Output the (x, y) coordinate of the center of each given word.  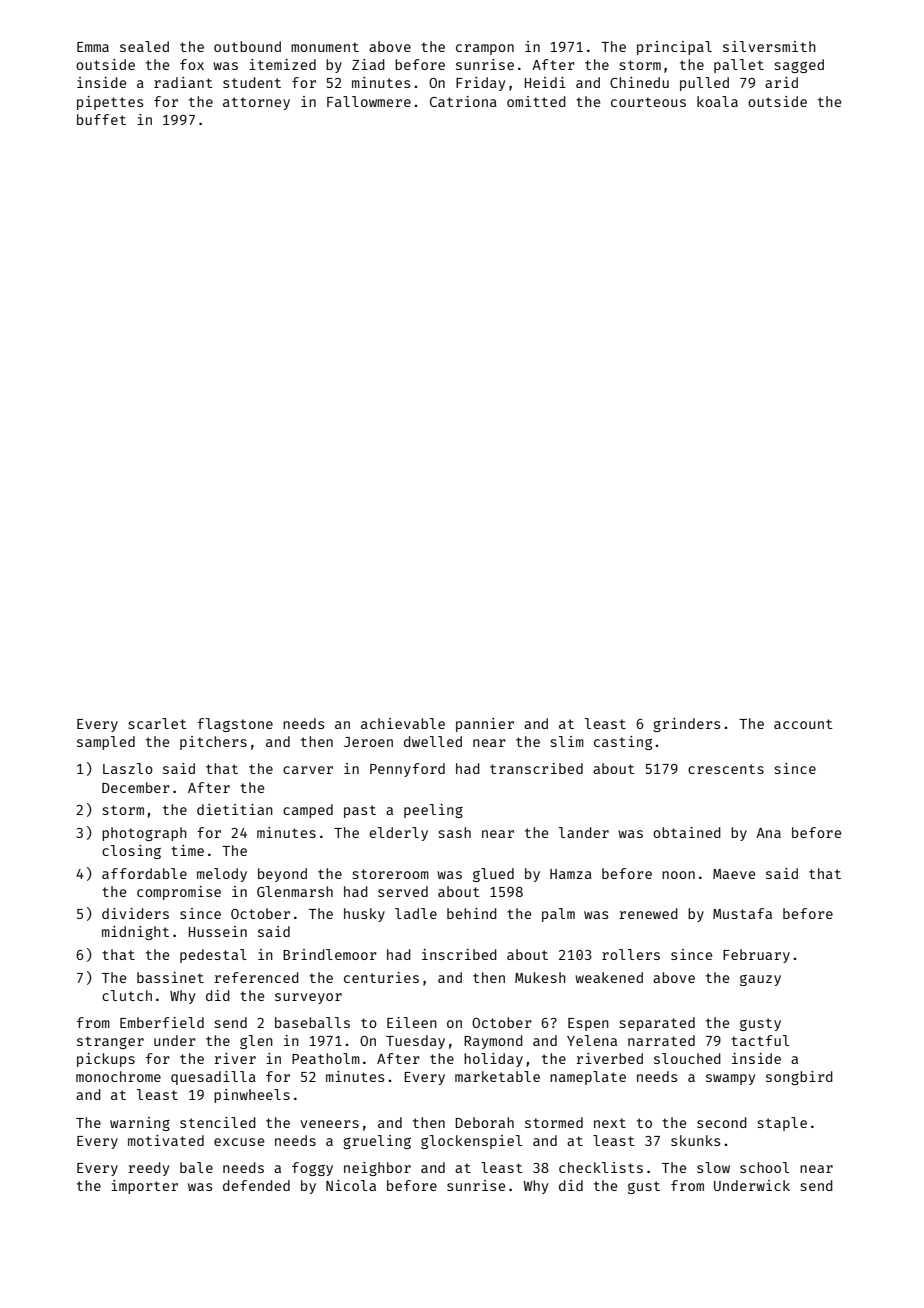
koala (717, 101)
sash (455, 832)
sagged (799, 66)
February (756, 956)
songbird (799, 1078)
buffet (101, 119)
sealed (144, 46)
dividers (135, 913)
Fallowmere (369, 101)
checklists (601, 1167)
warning (140, 1124)
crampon (485, 49)
